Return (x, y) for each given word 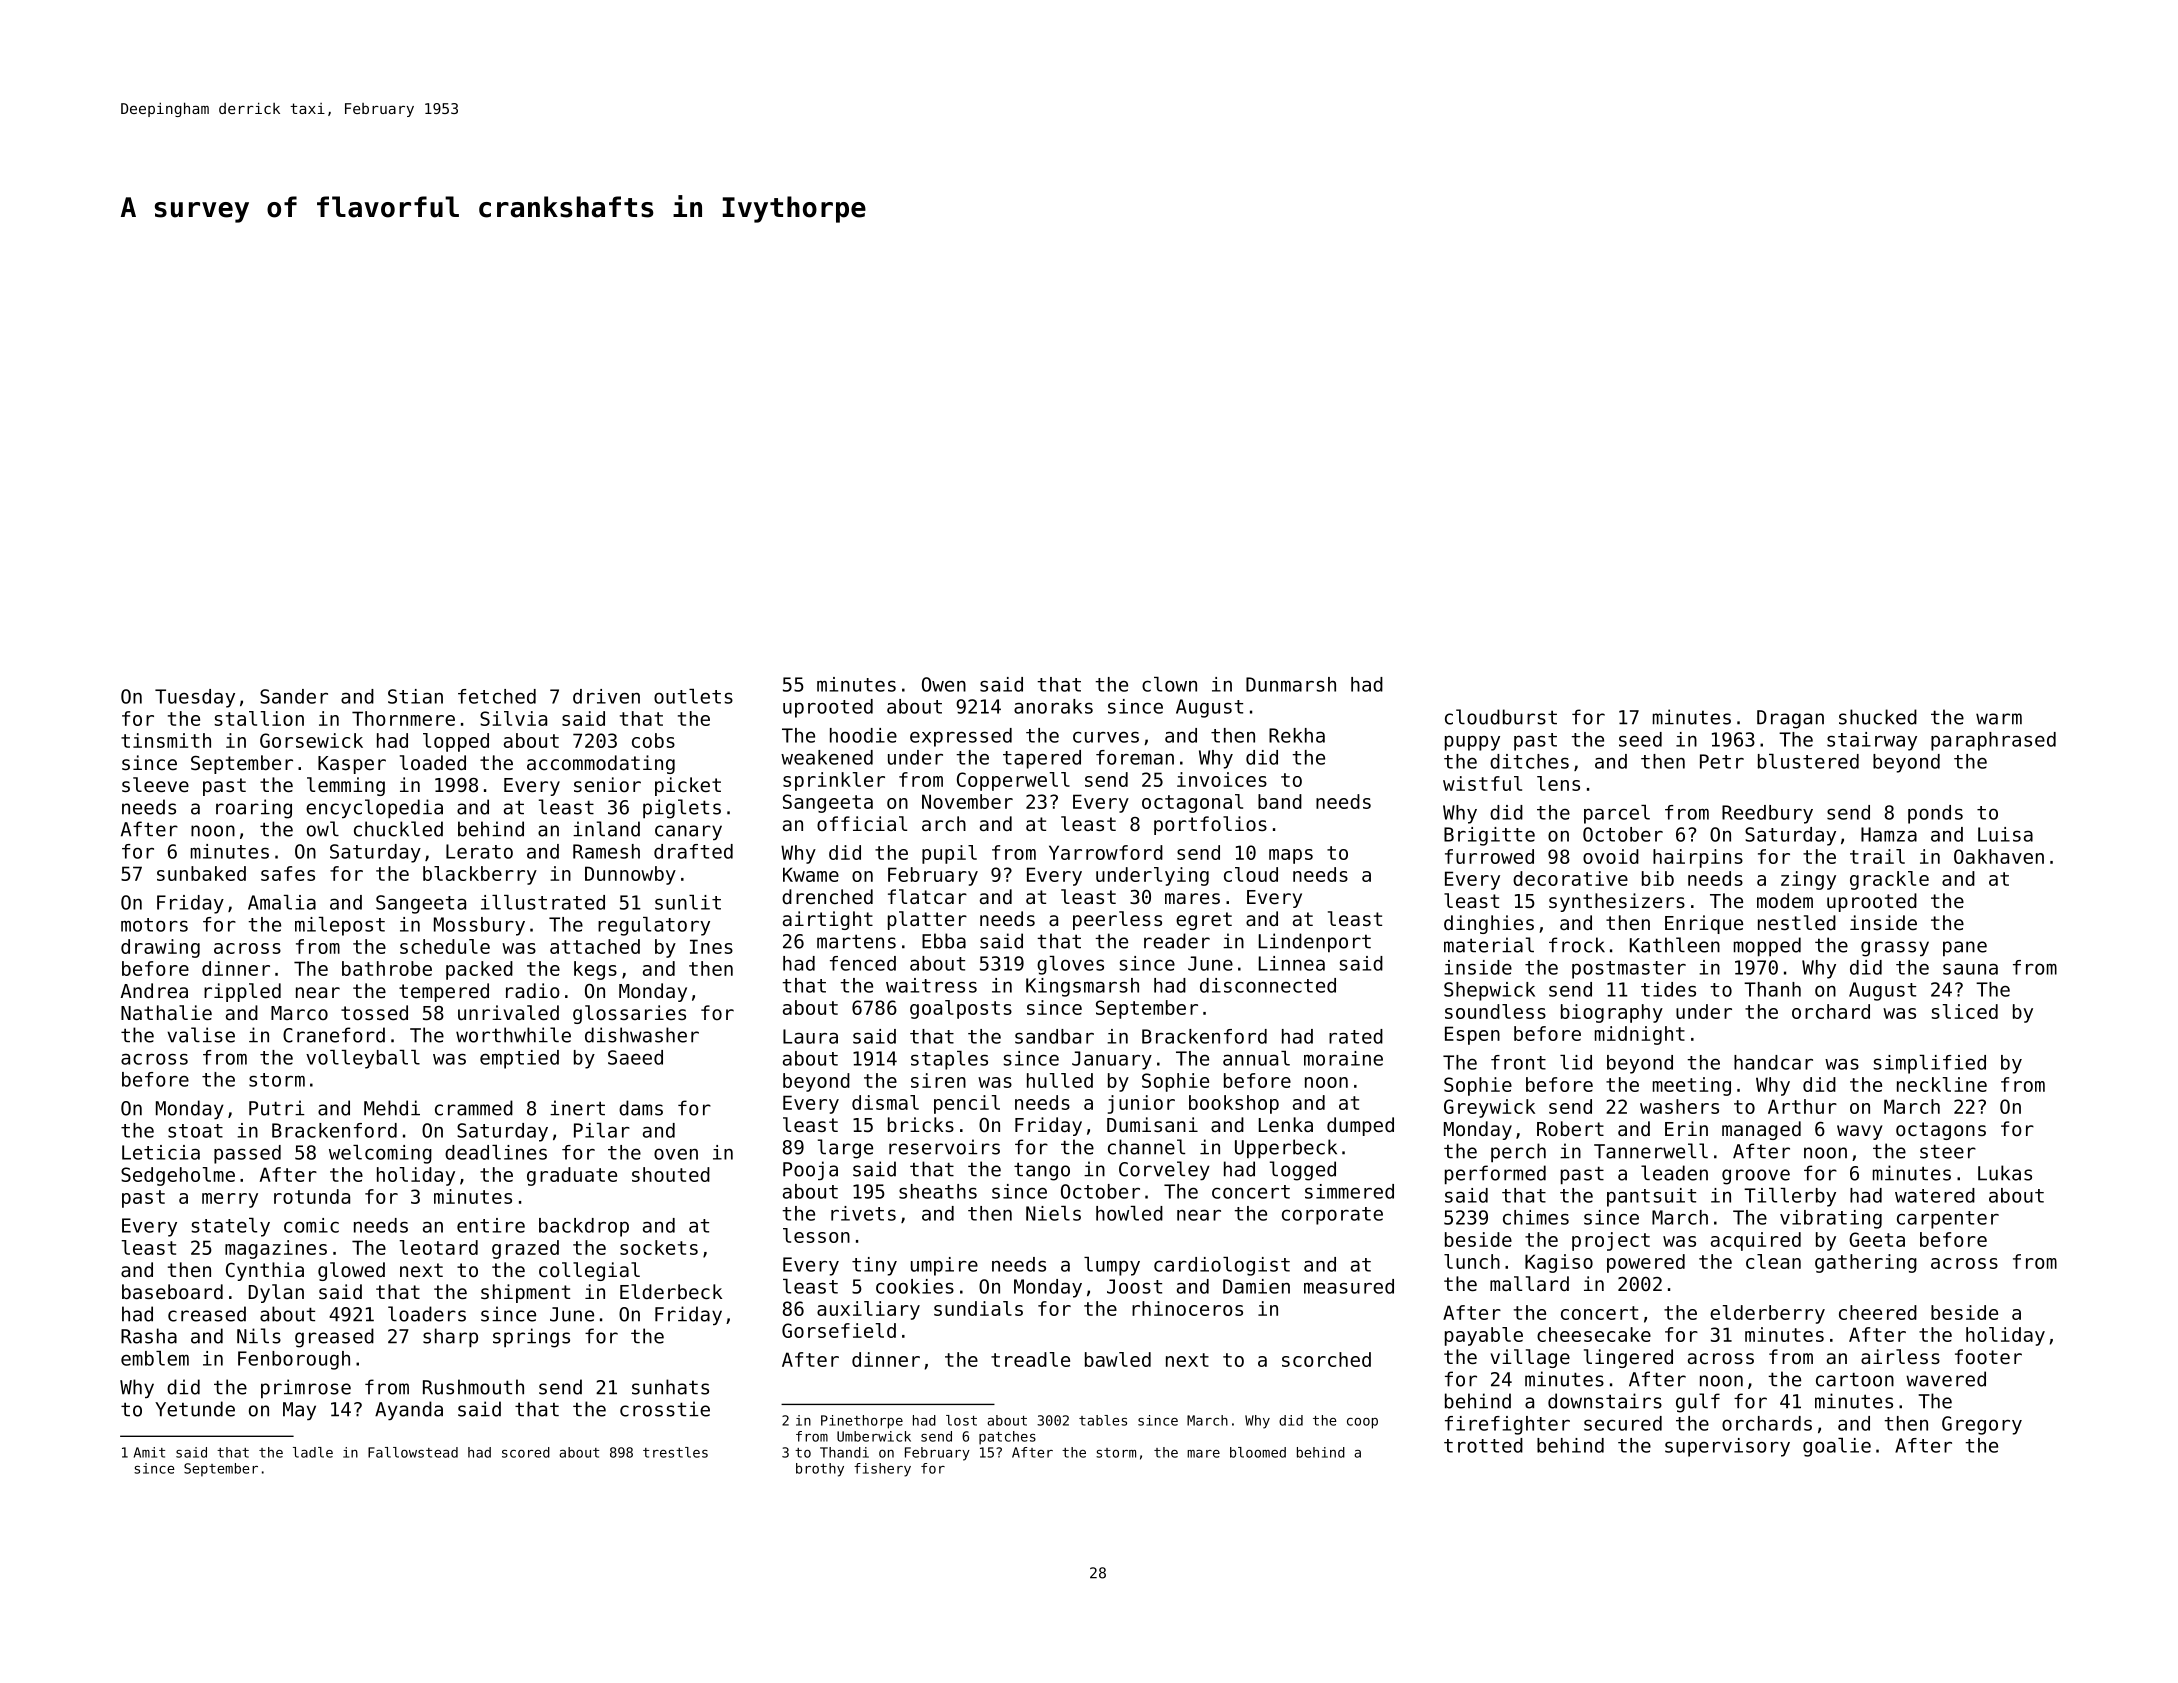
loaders (427, 1314)
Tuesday (195, 698)
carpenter (1948, 1220)
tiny (874, 1266)
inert (577, 1108)
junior (1141, 1104)
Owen (944, 684)
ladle (313, 1452)
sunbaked (201, 873)
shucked (1878, 717)
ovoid (1611, 856)
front (1518, 1062)
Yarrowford (1106, 852)
